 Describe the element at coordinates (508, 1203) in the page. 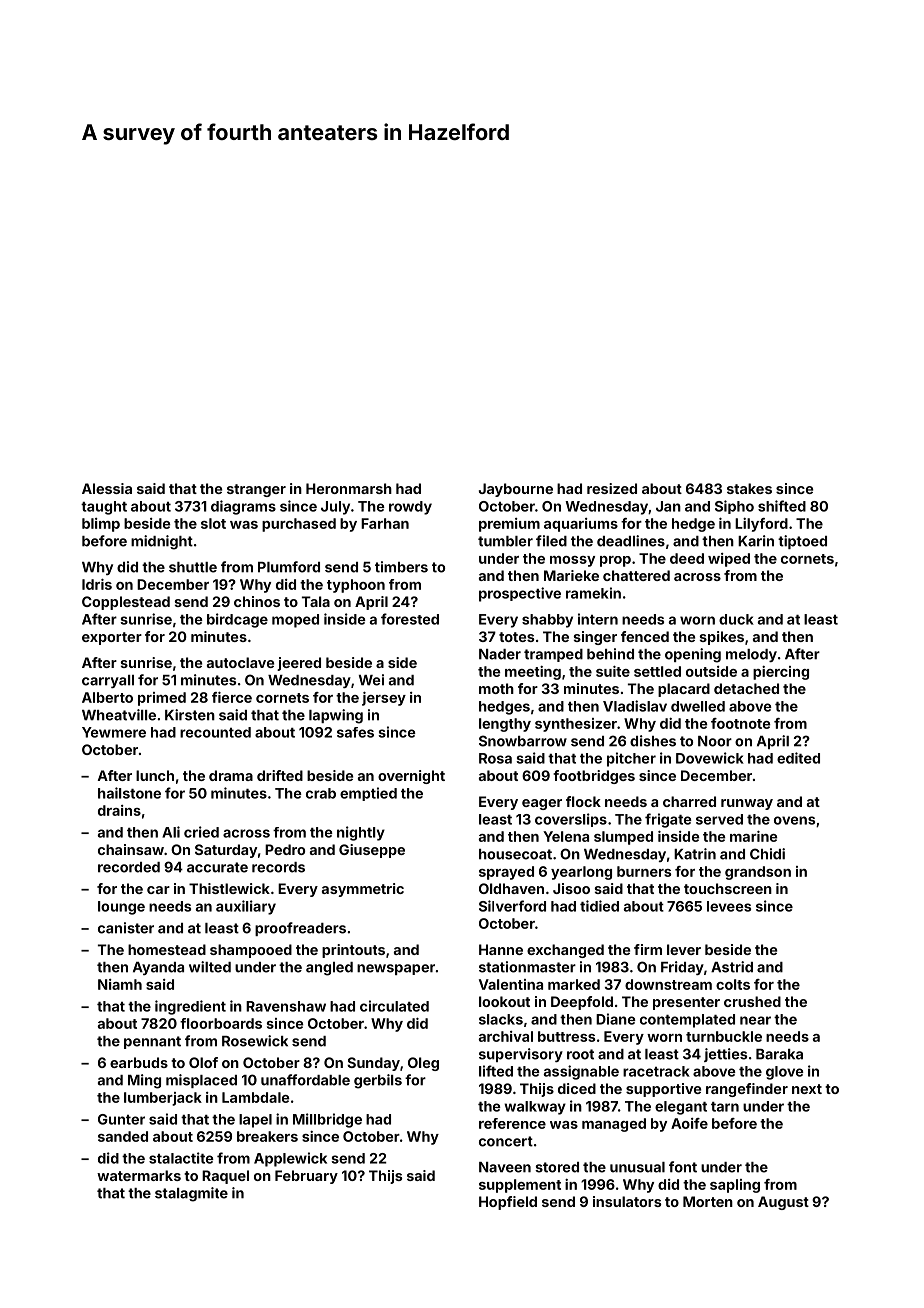

I see `Hopfield` at that location.
